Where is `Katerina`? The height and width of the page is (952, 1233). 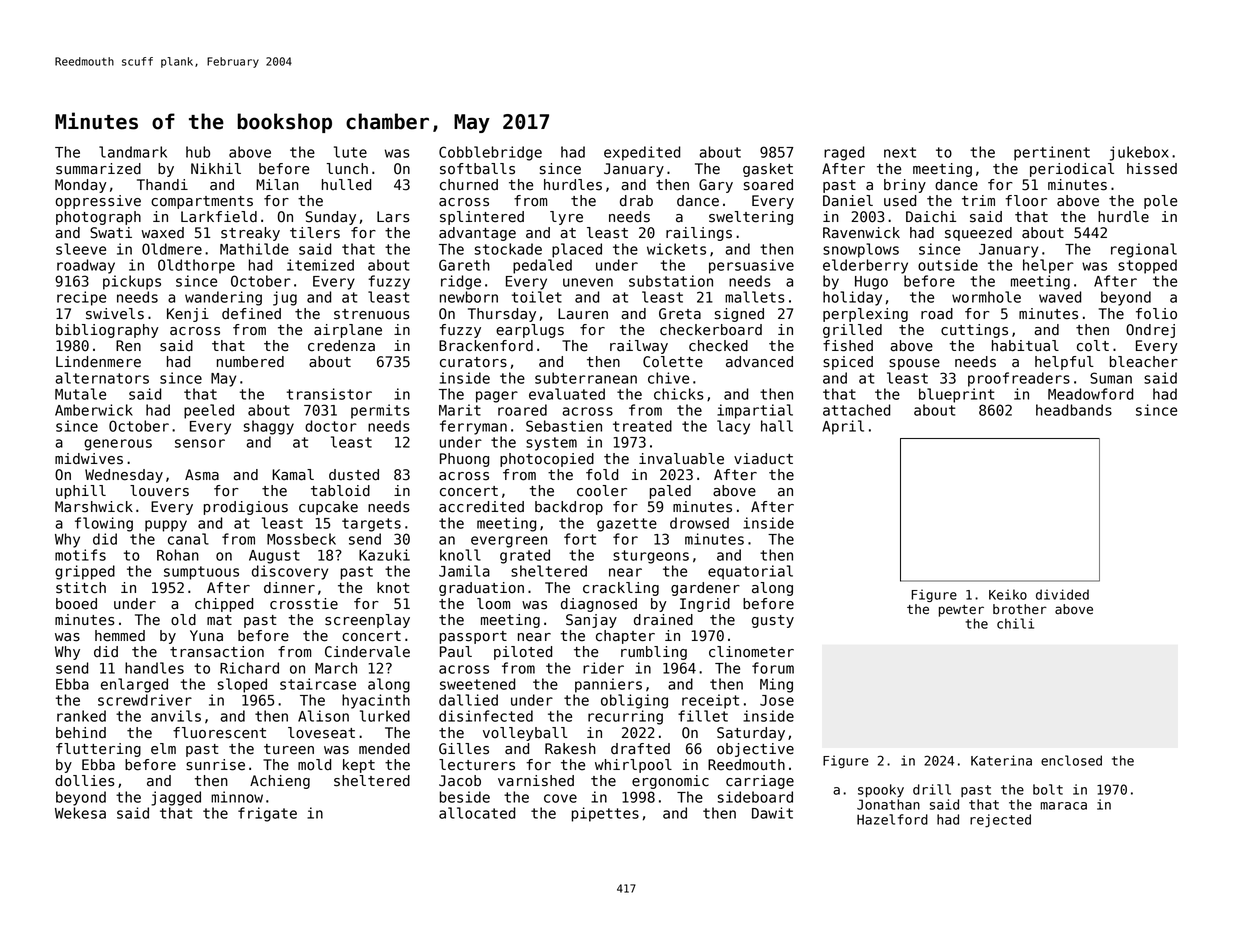 Katerina is located at coordinates (1001, 760).
